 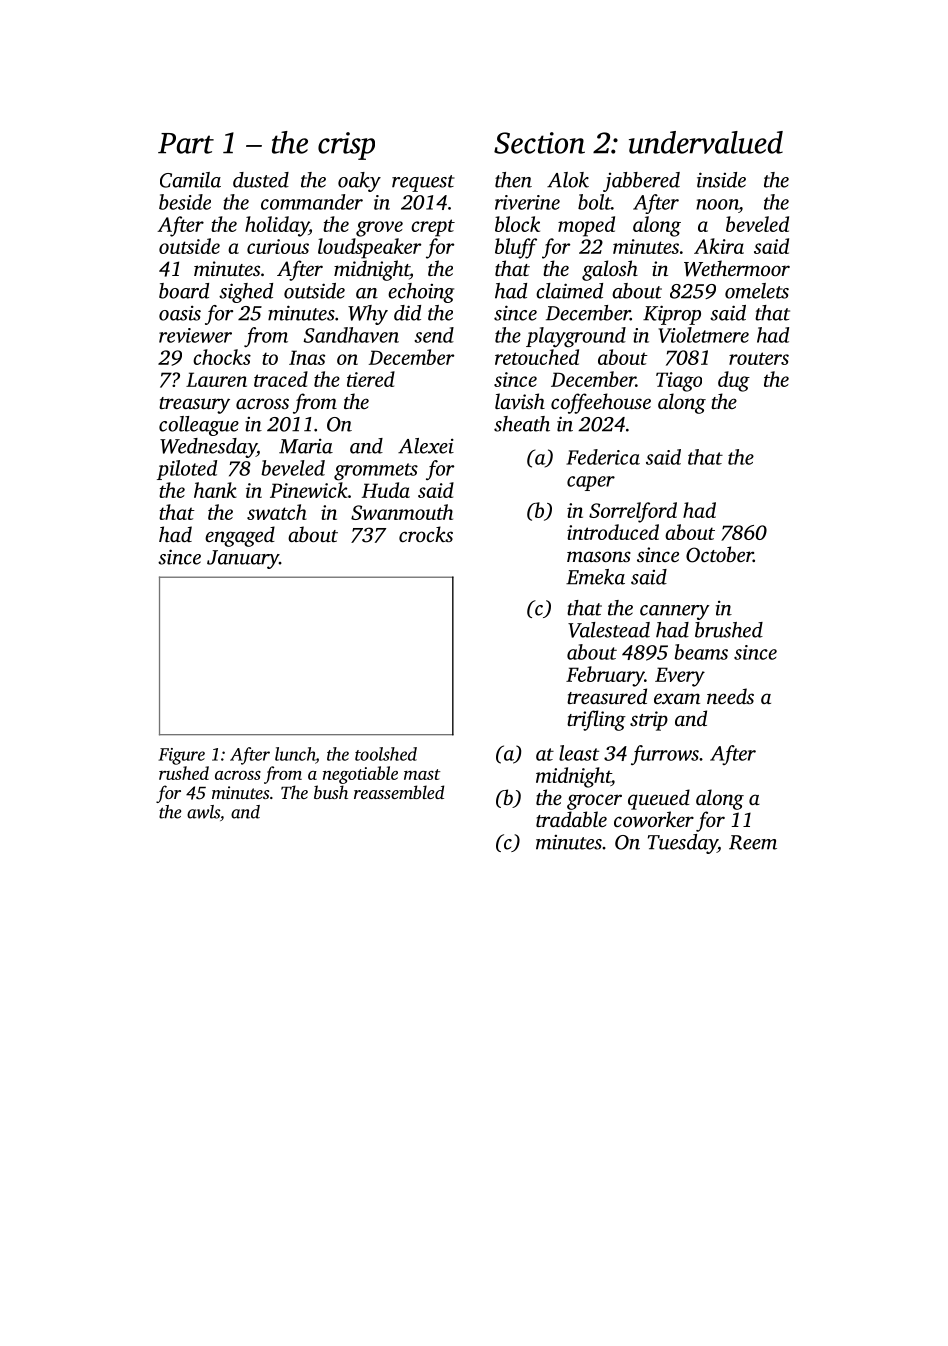 What do you see at coordinates (706, 142) in the screenshot?
I see `undervalued` at bounding box center [706, 142].
